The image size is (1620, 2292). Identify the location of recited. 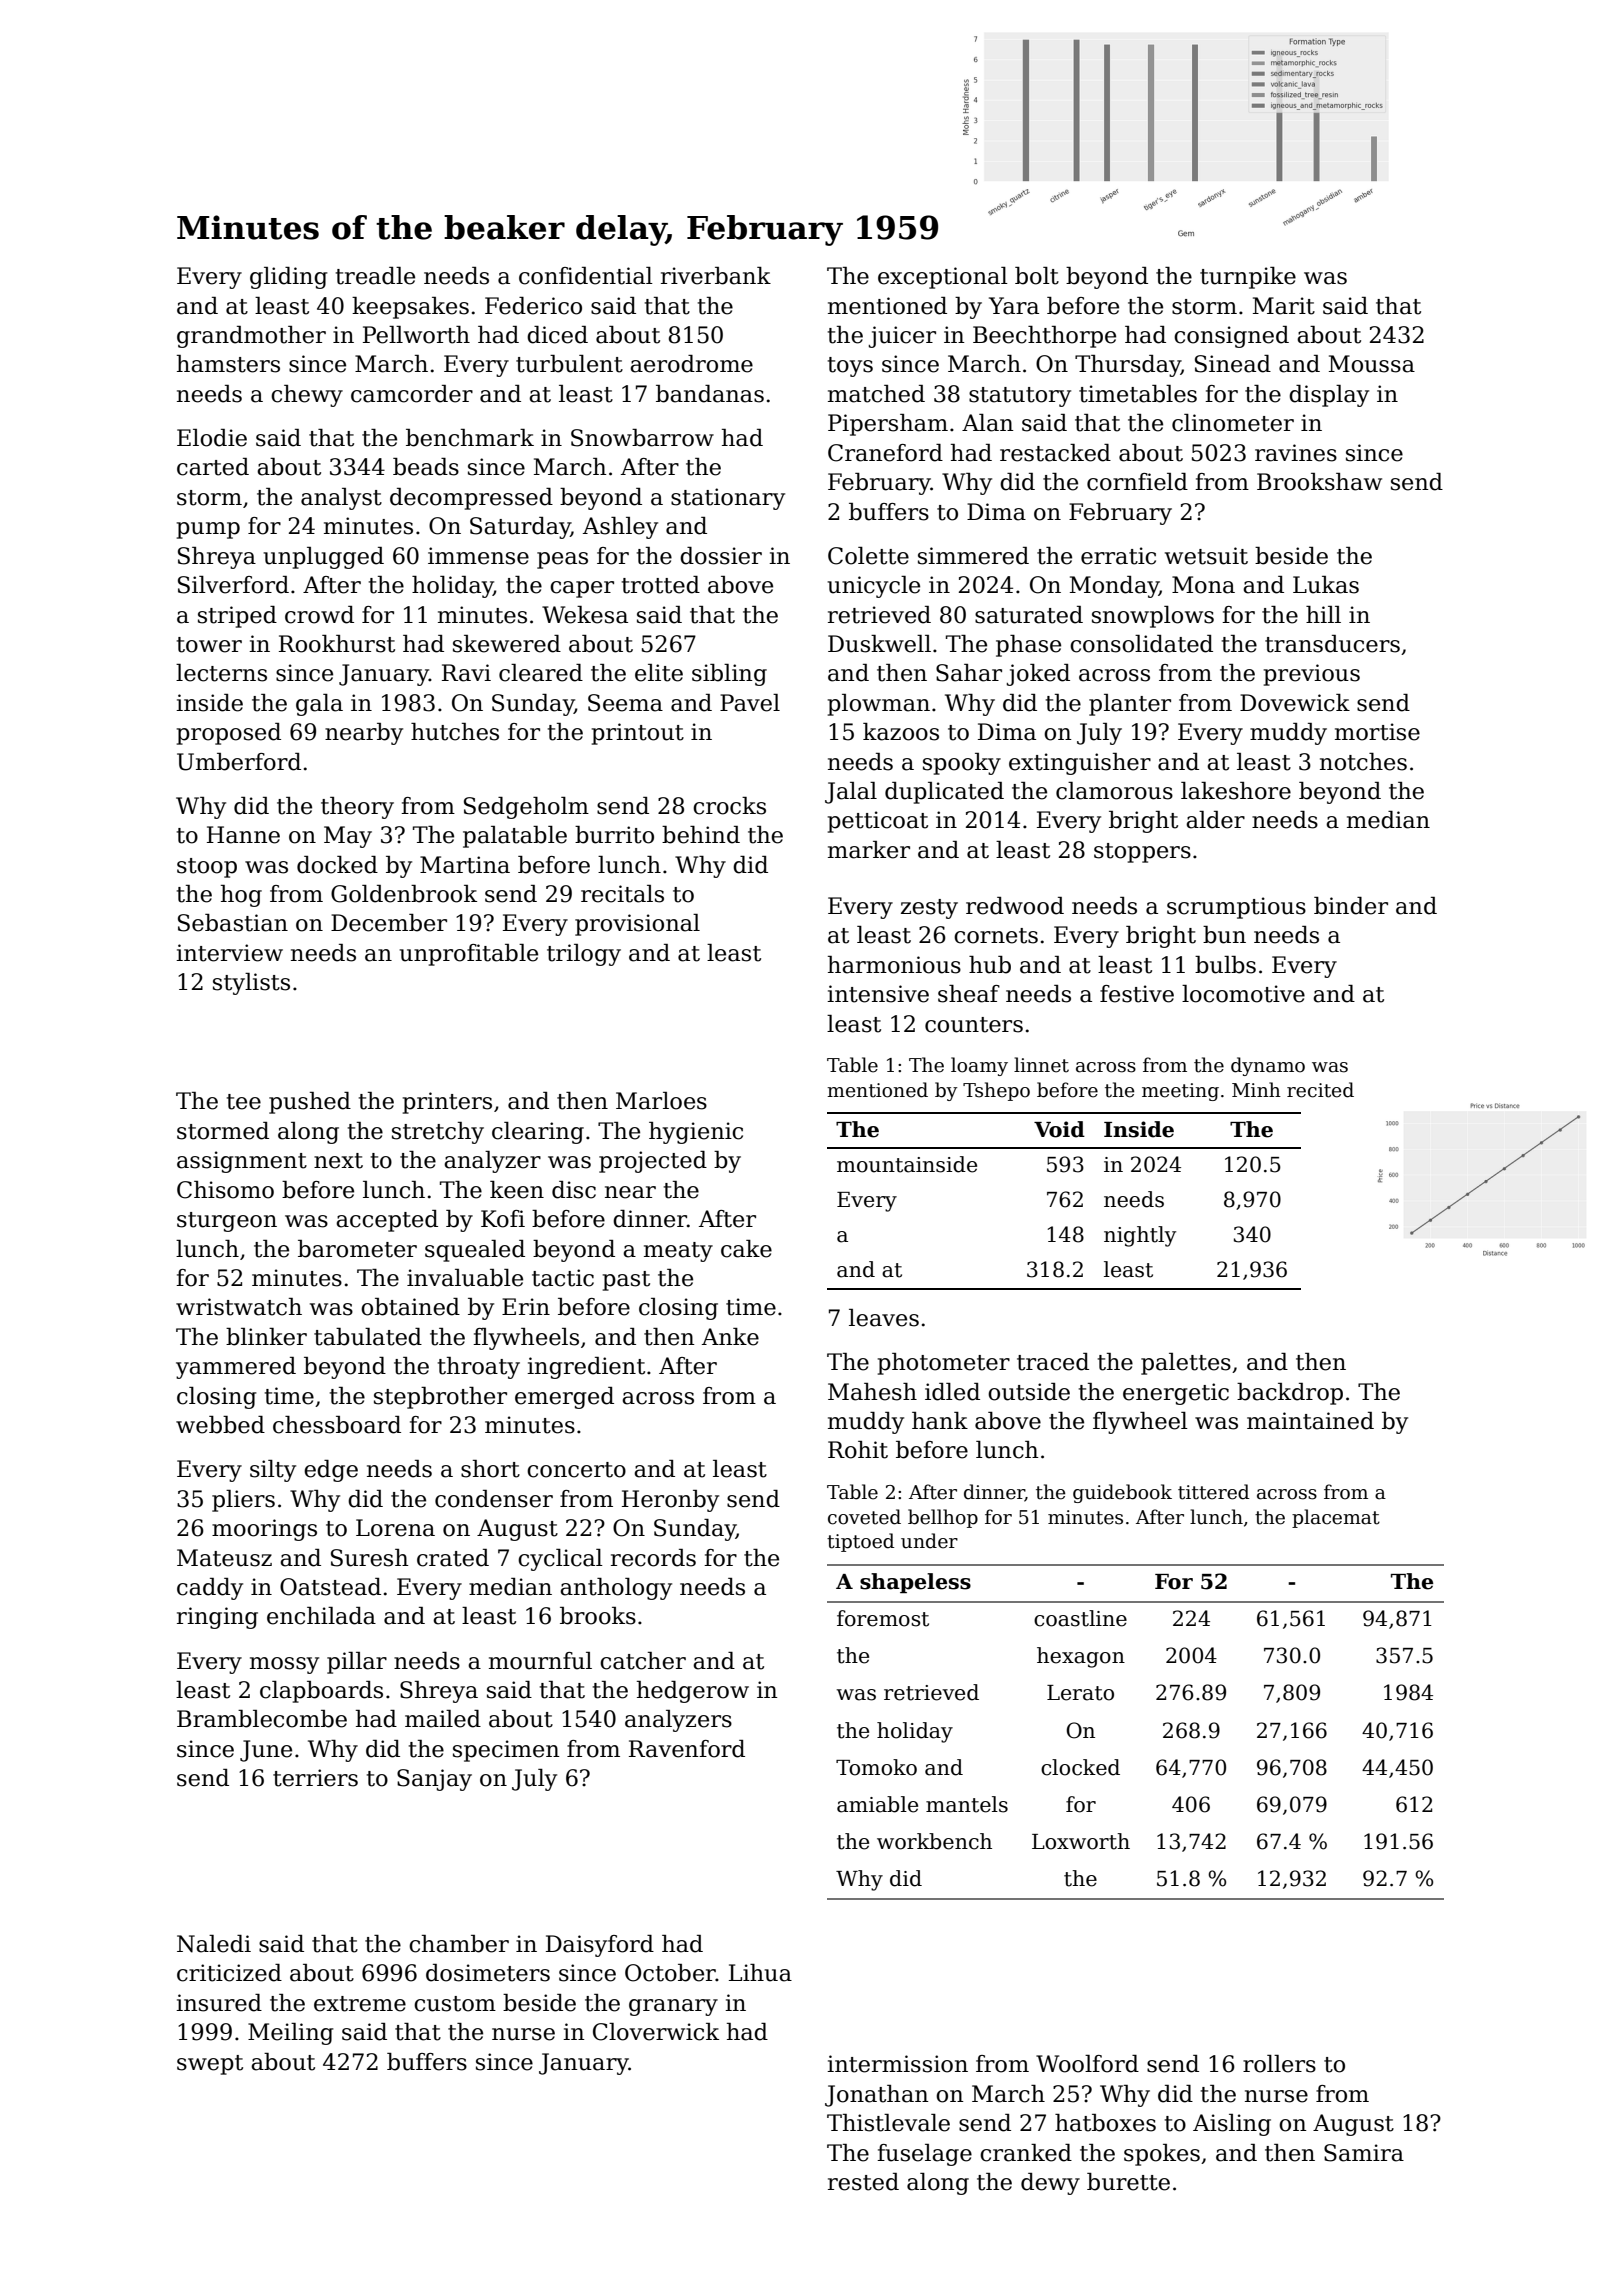
(1320, 1090).
